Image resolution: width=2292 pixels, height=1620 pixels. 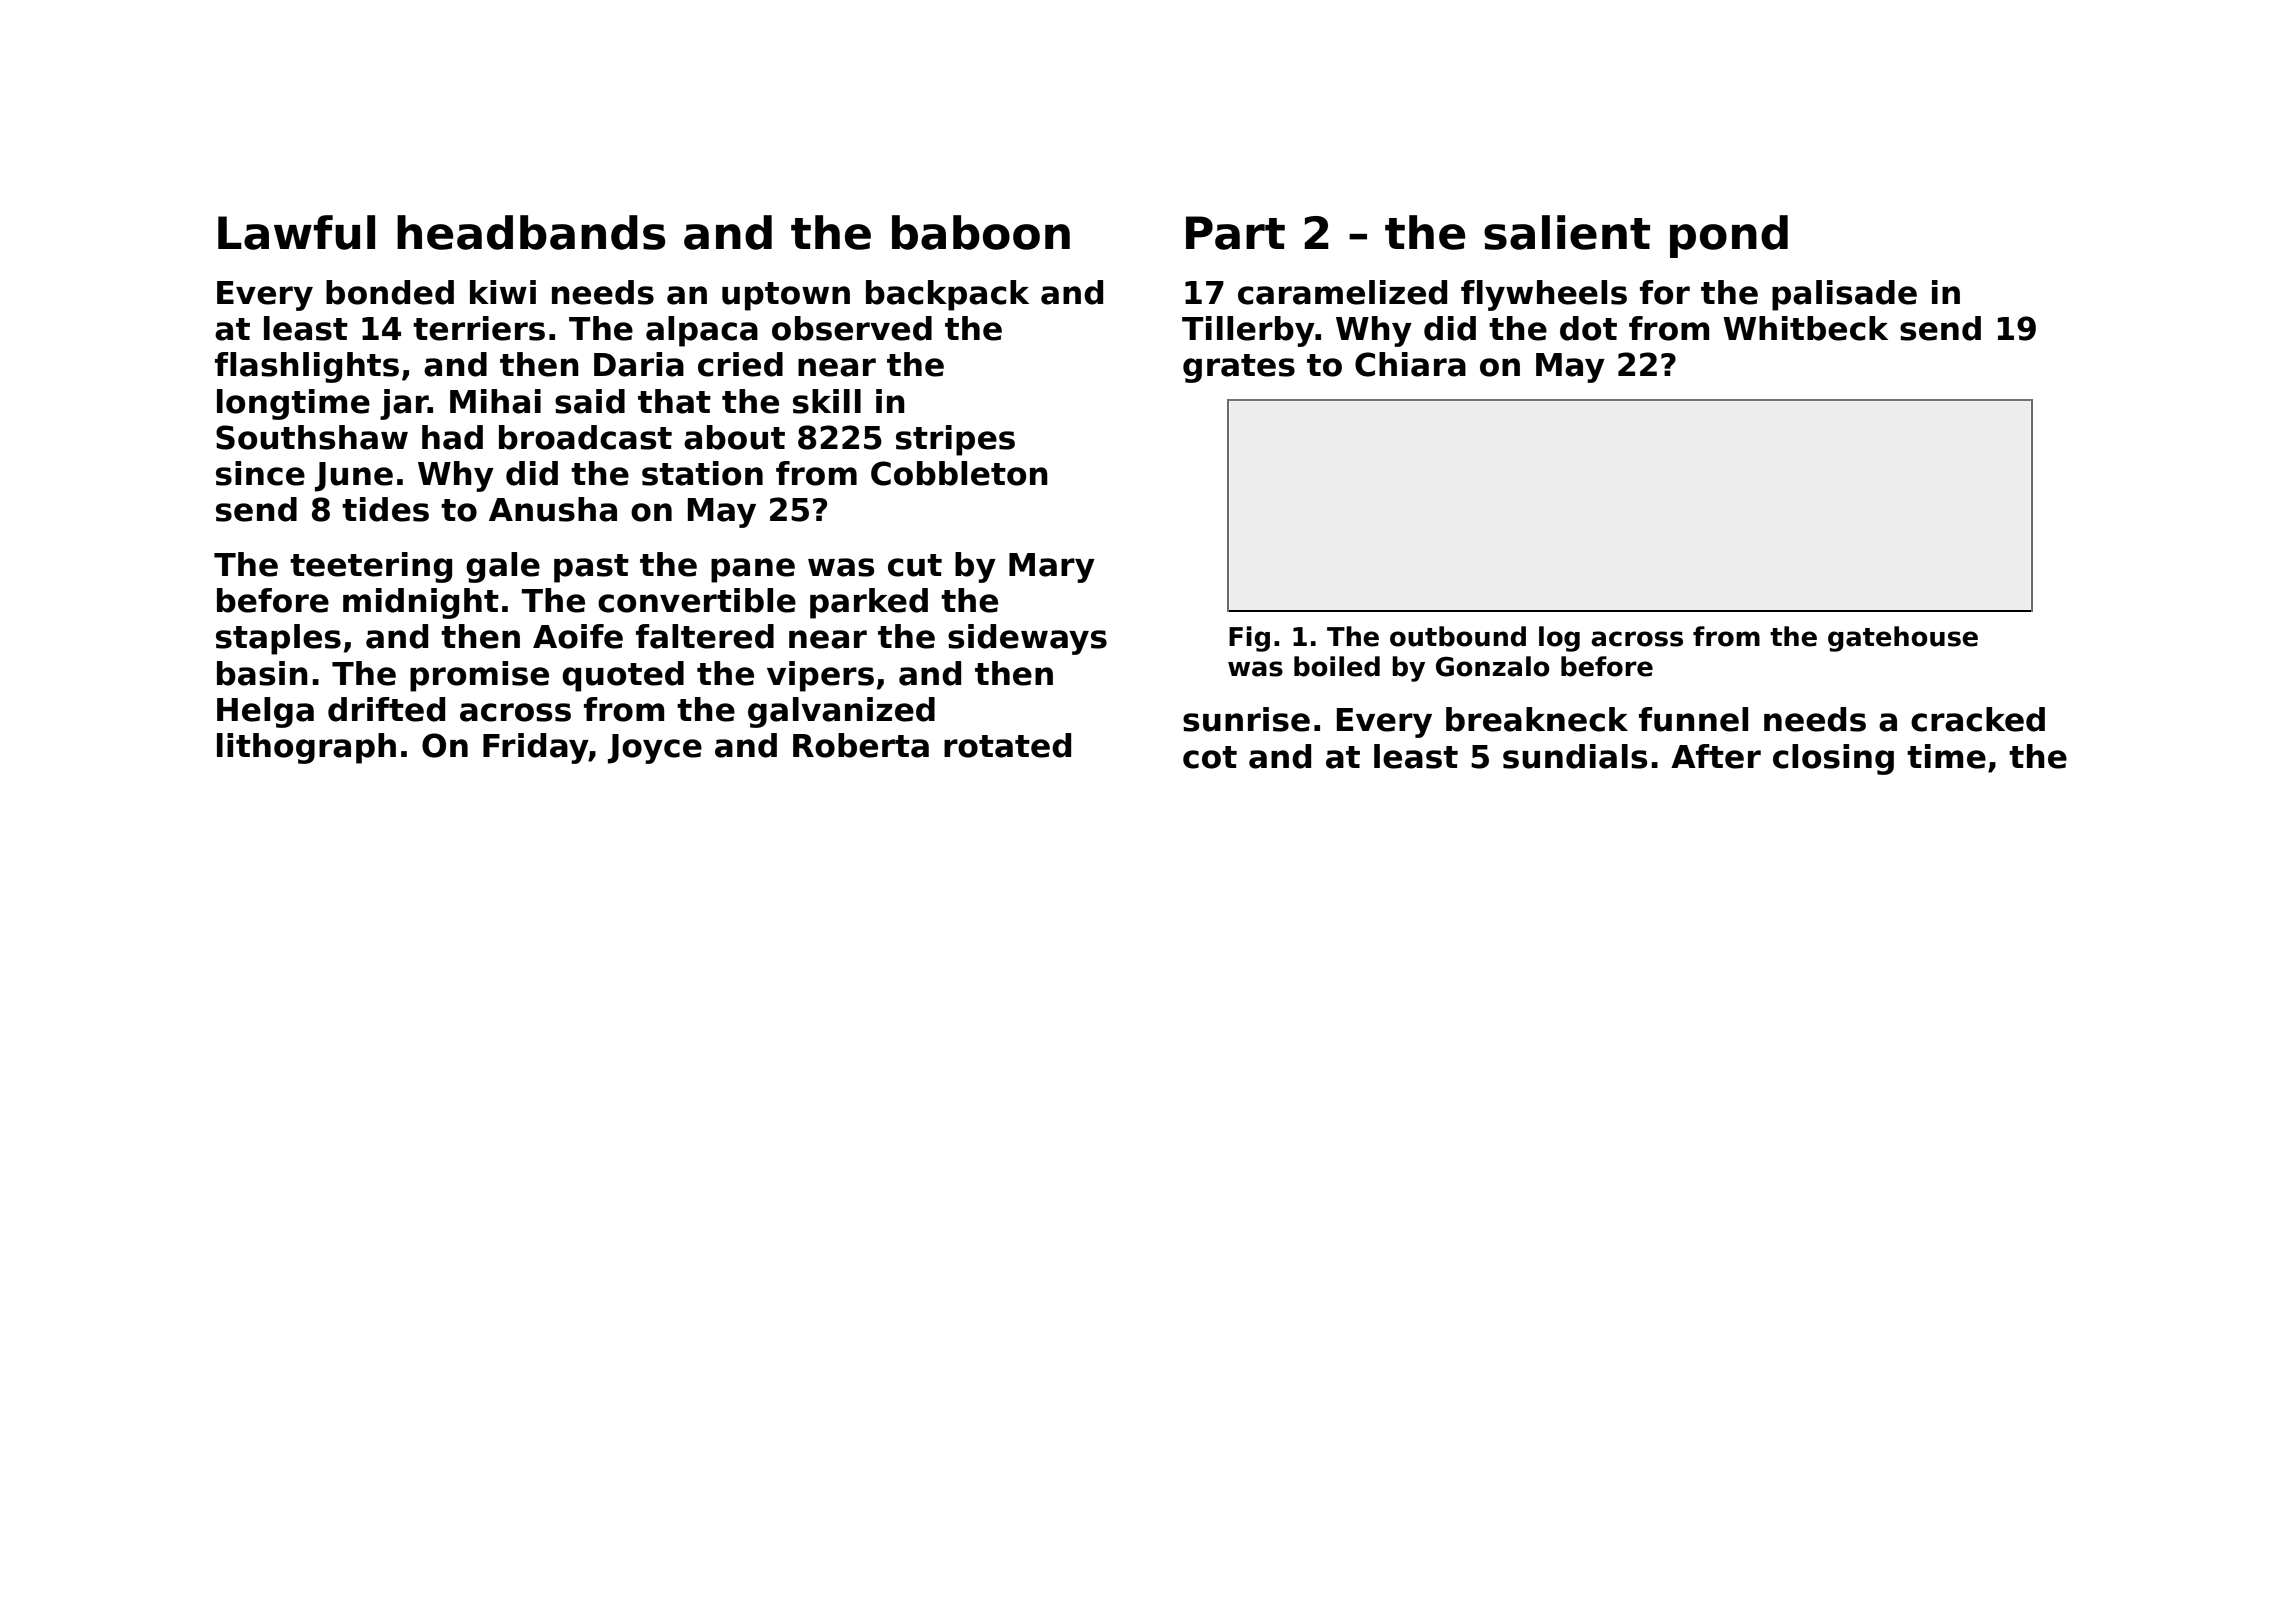 I want to click on pond, so click(x=1729, y=236).
